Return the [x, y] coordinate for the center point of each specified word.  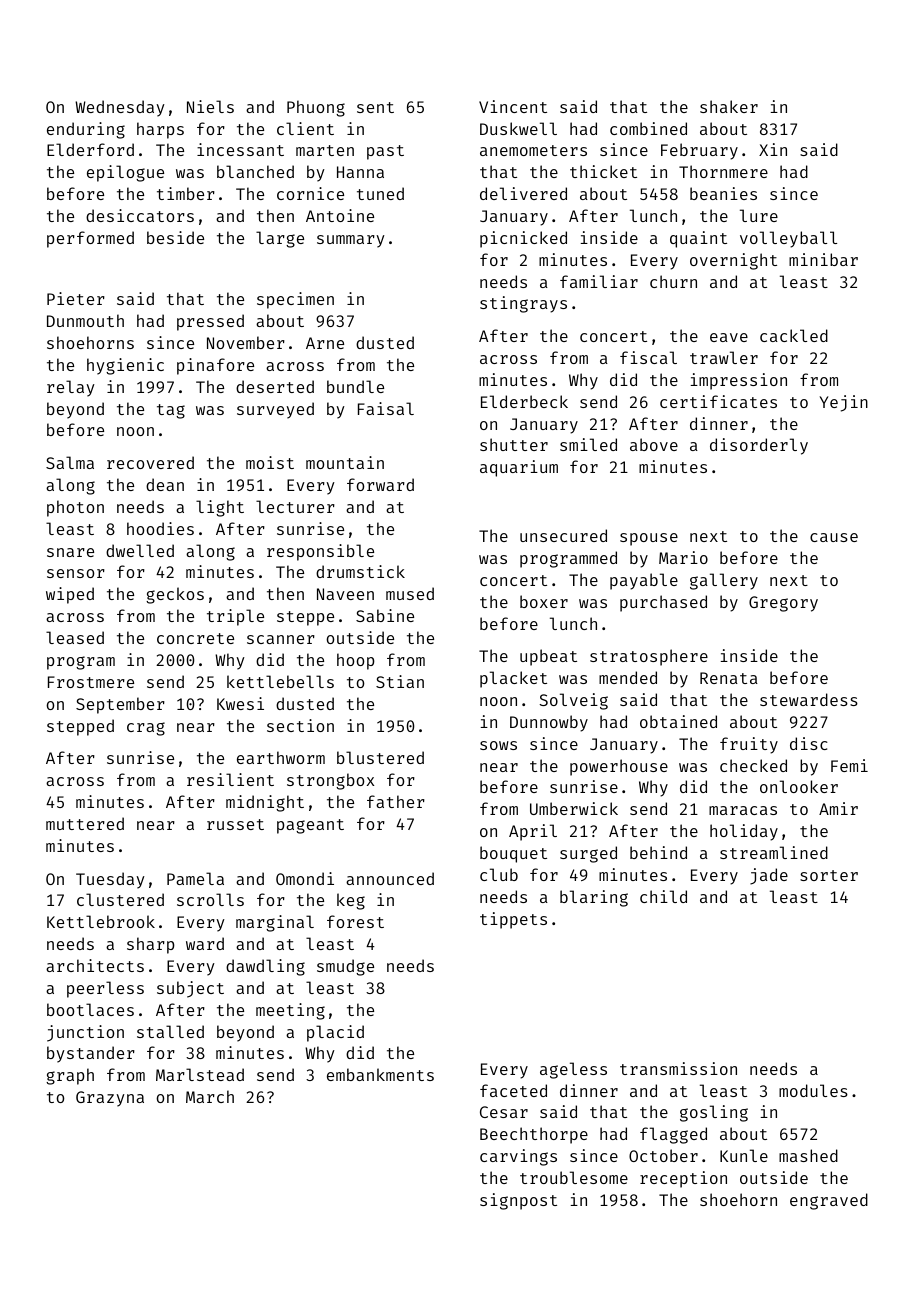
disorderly [759, 446]
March [210, 1096]
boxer [544, 601]
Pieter [76, 298]
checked [753, 765]
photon [75, 508]
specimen [295, 300]
